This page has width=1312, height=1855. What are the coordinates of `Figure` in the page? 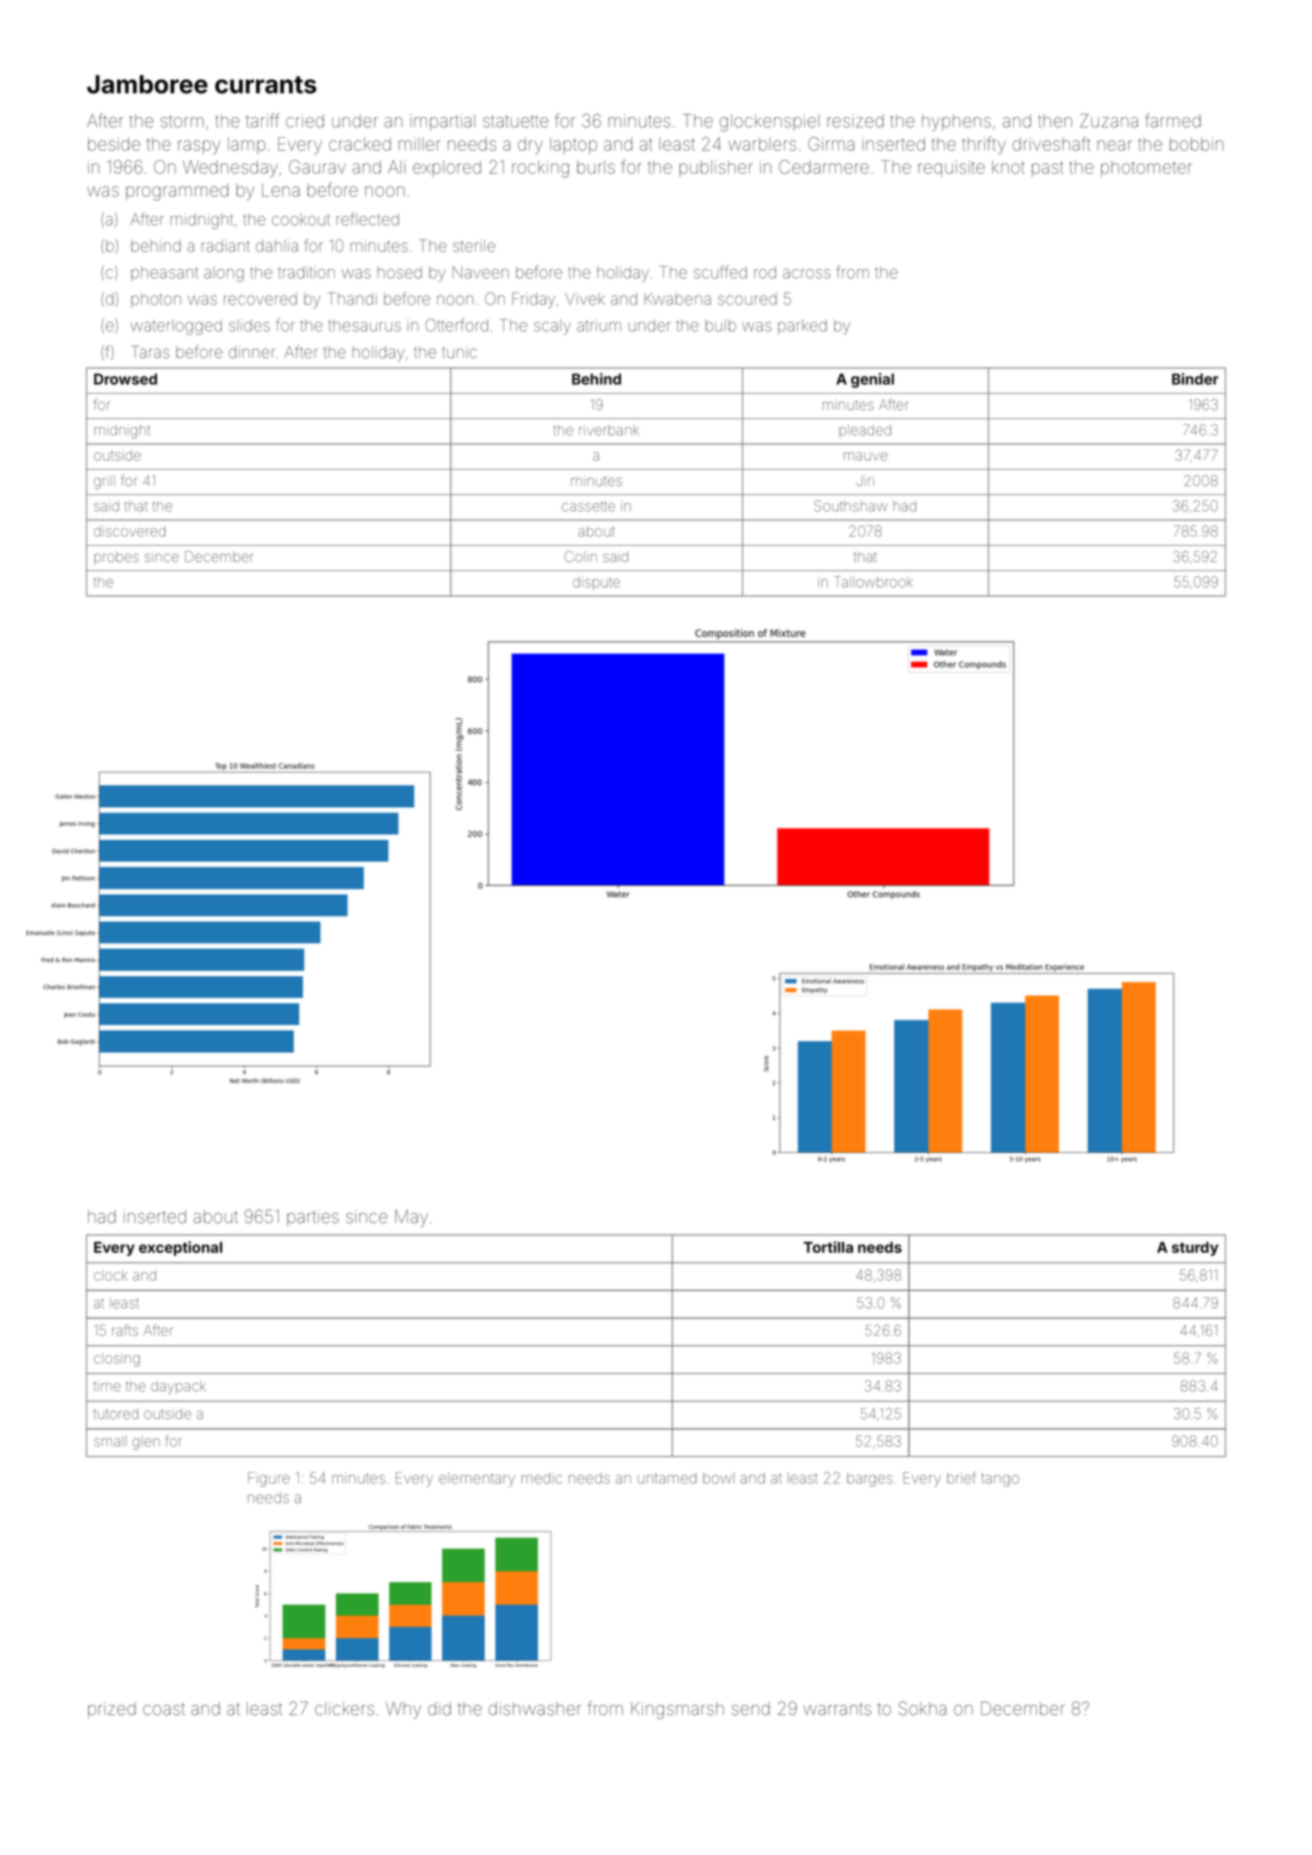 It's located at (269, 1479).
